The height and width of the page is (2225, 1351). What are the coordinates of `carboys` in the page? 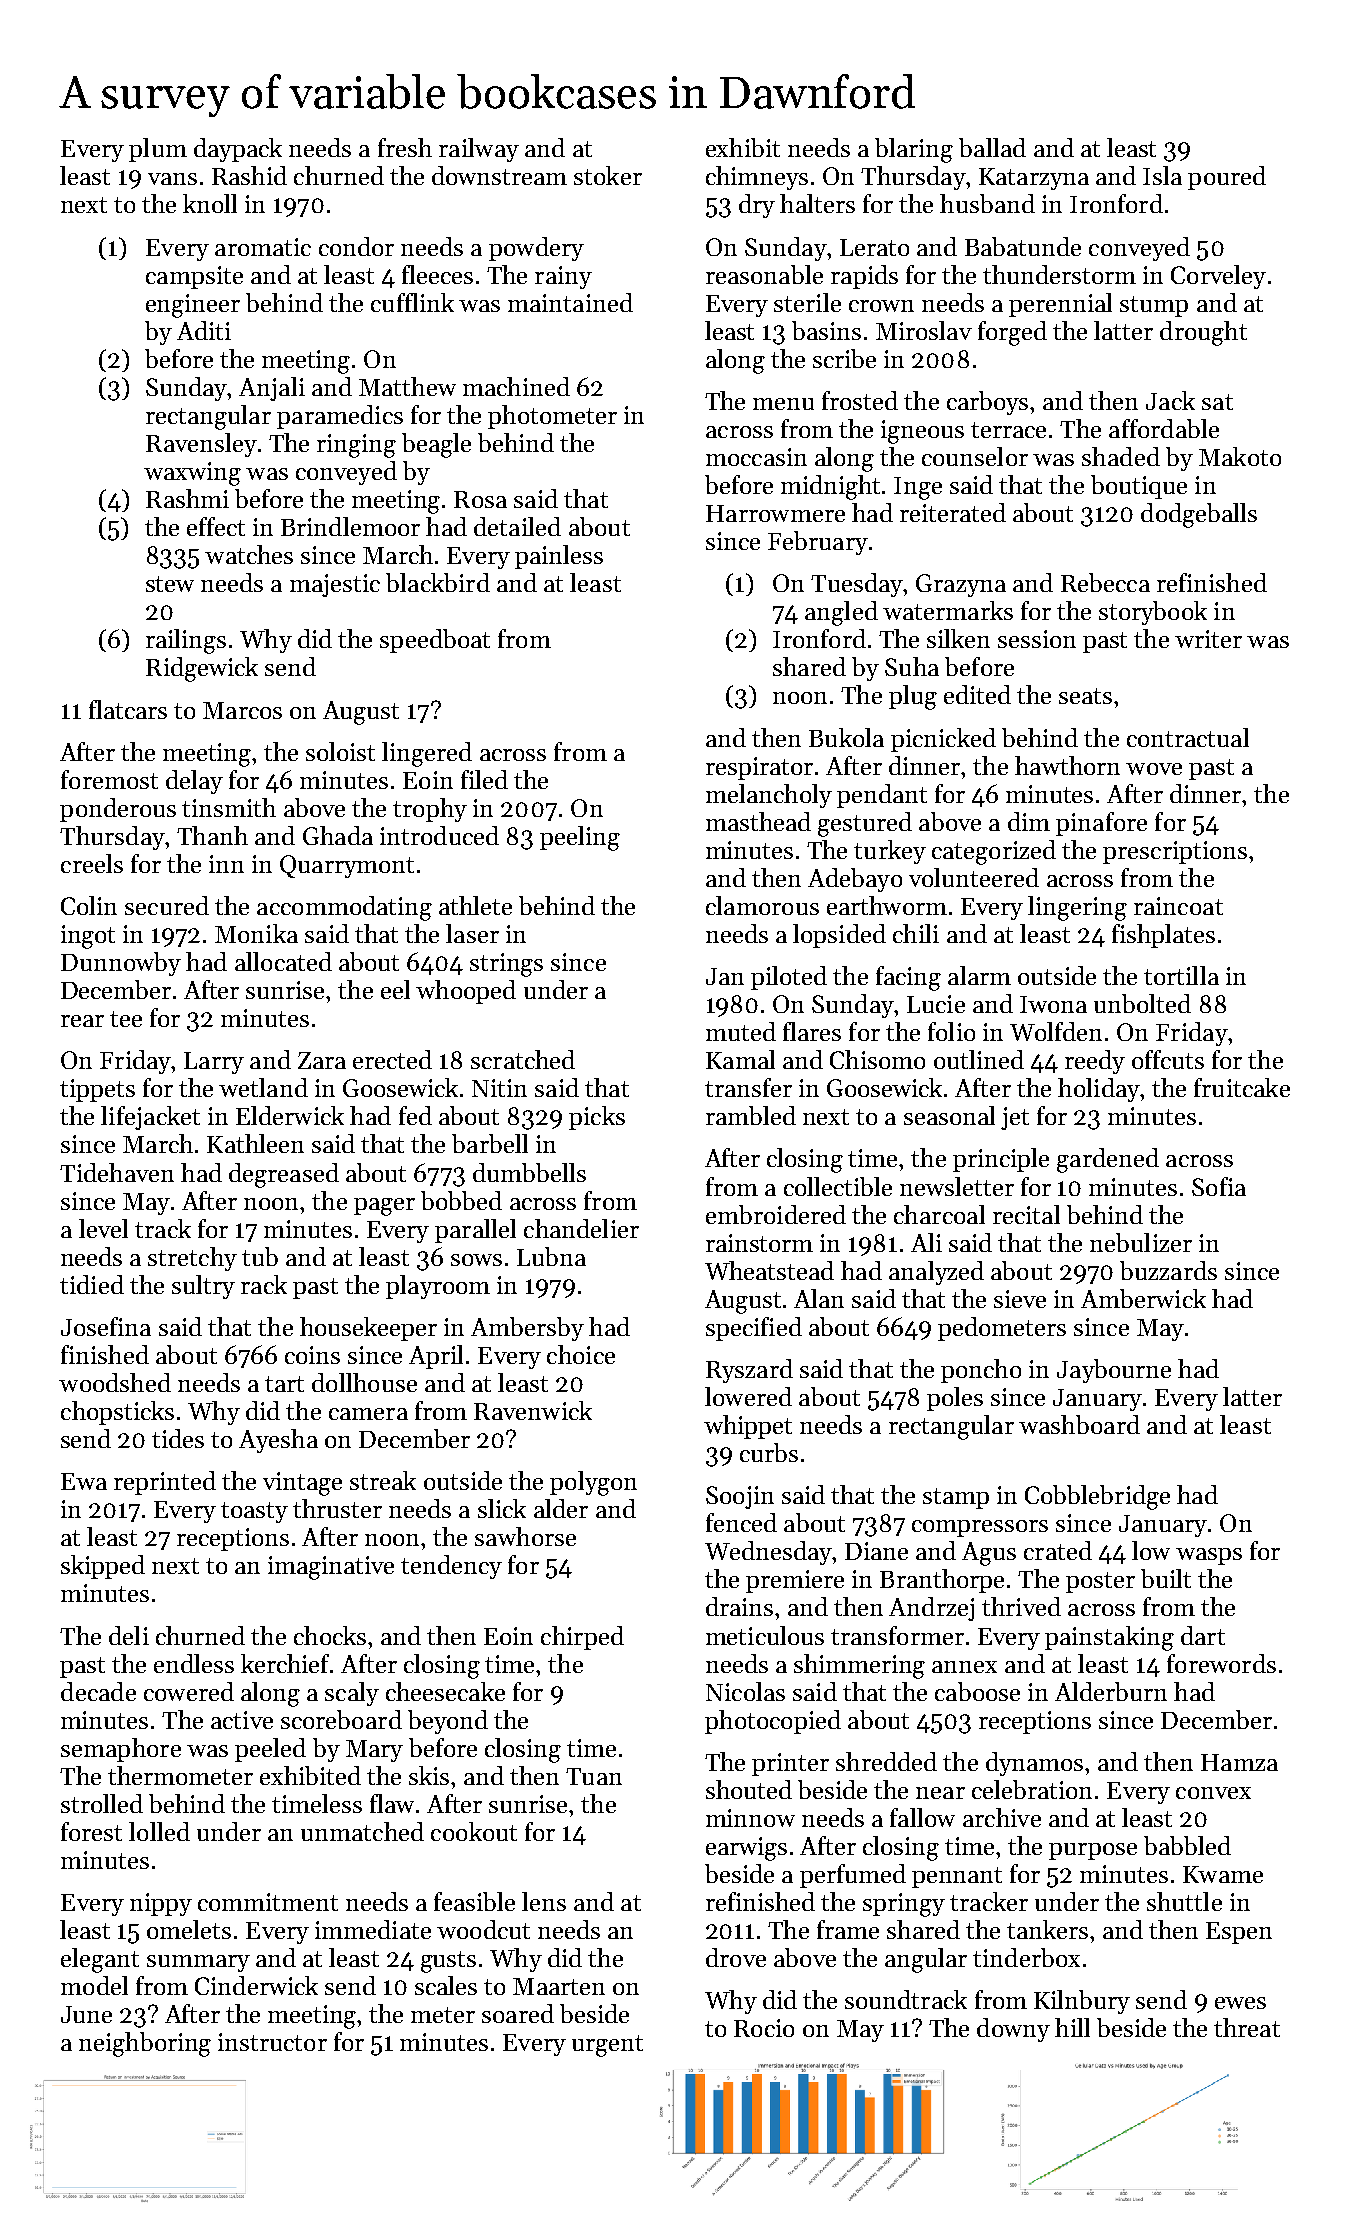 It's located at (987, 403).
